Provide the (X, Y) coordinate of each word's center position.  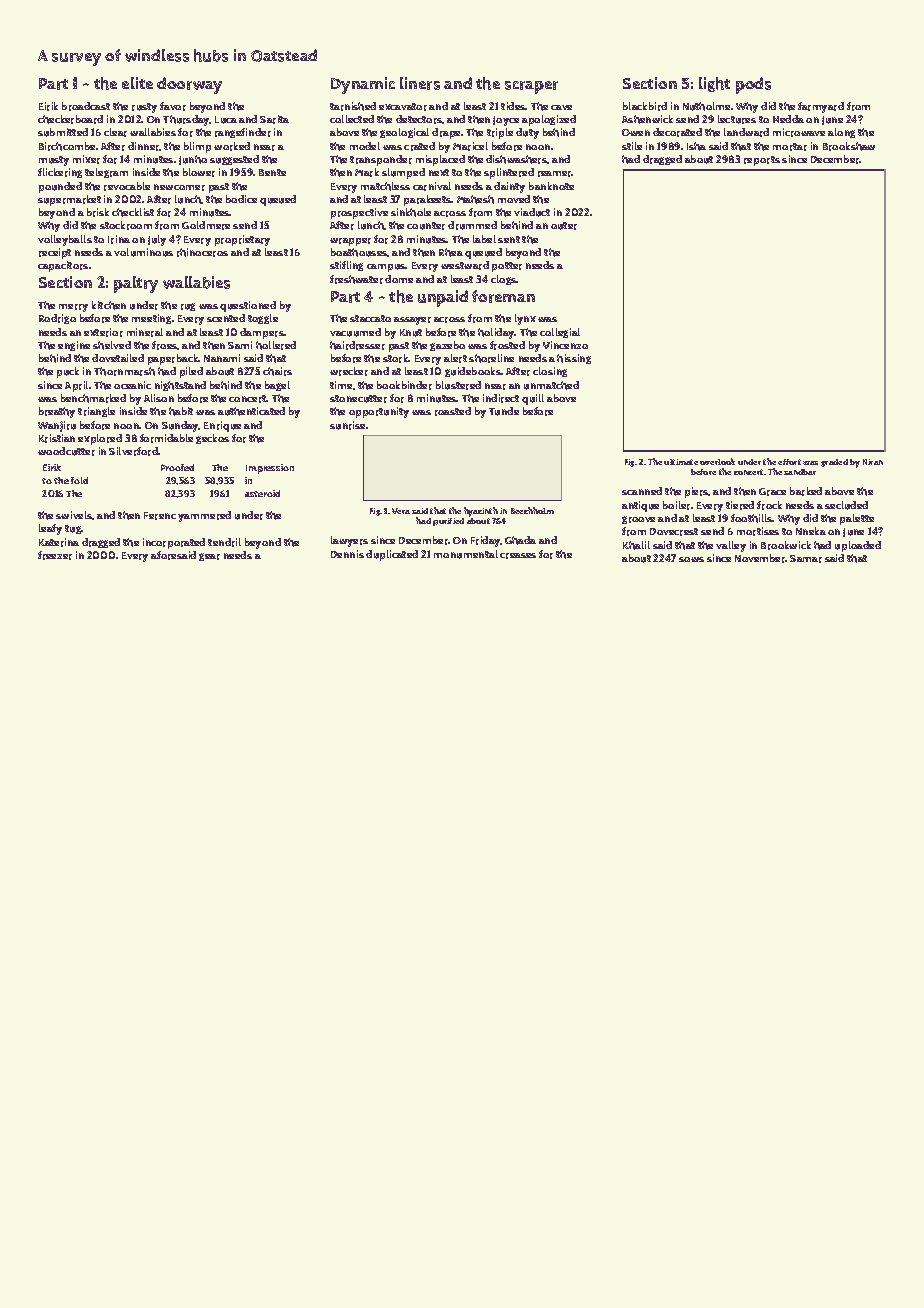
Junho (193, 160)
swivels (74, 515)
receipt (55, 253)
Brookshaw (849, 146)
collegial (560, 333)
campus (386, 268)
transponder (381, 160)
